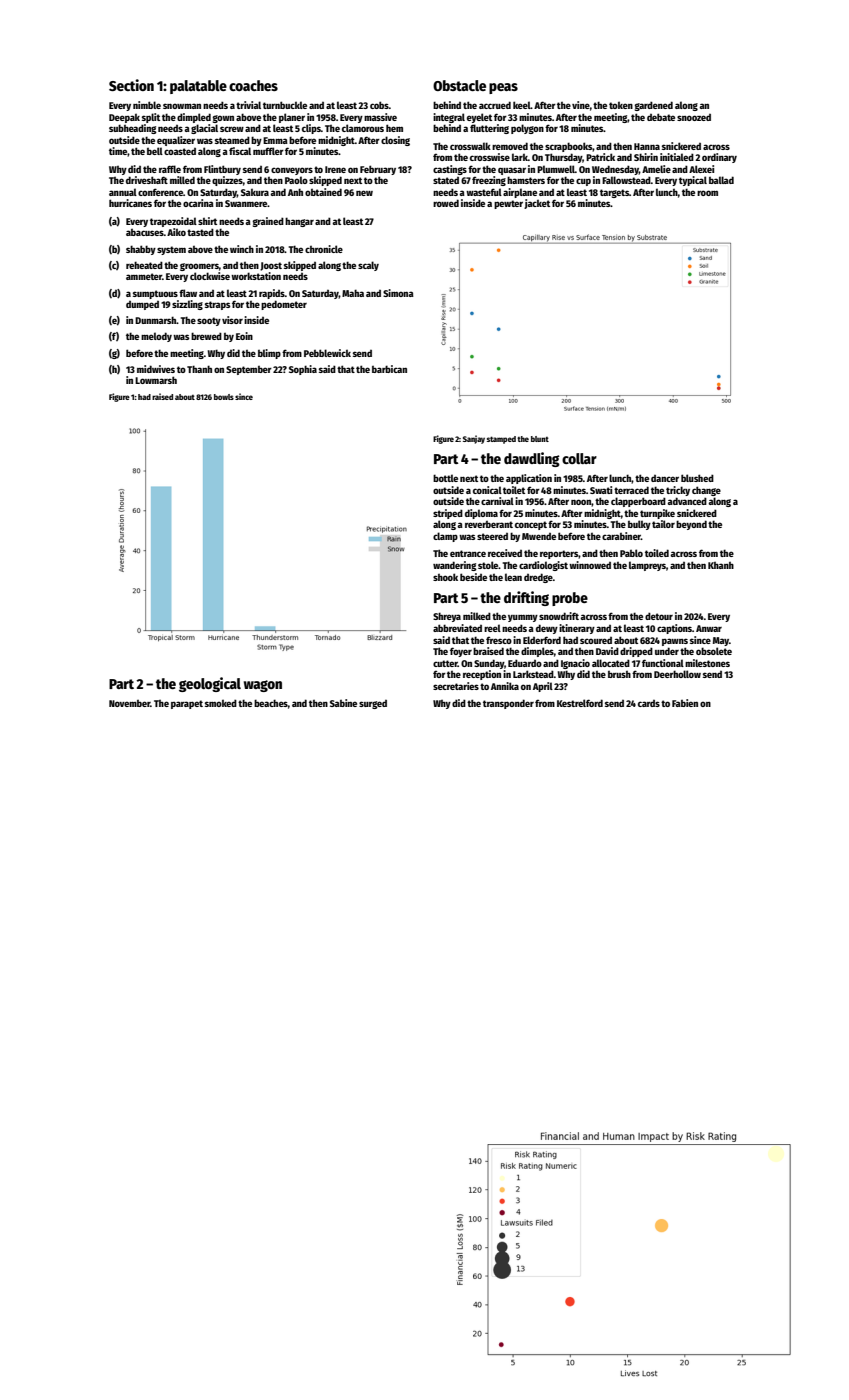  I want to click on typical, so click(693, 181).
